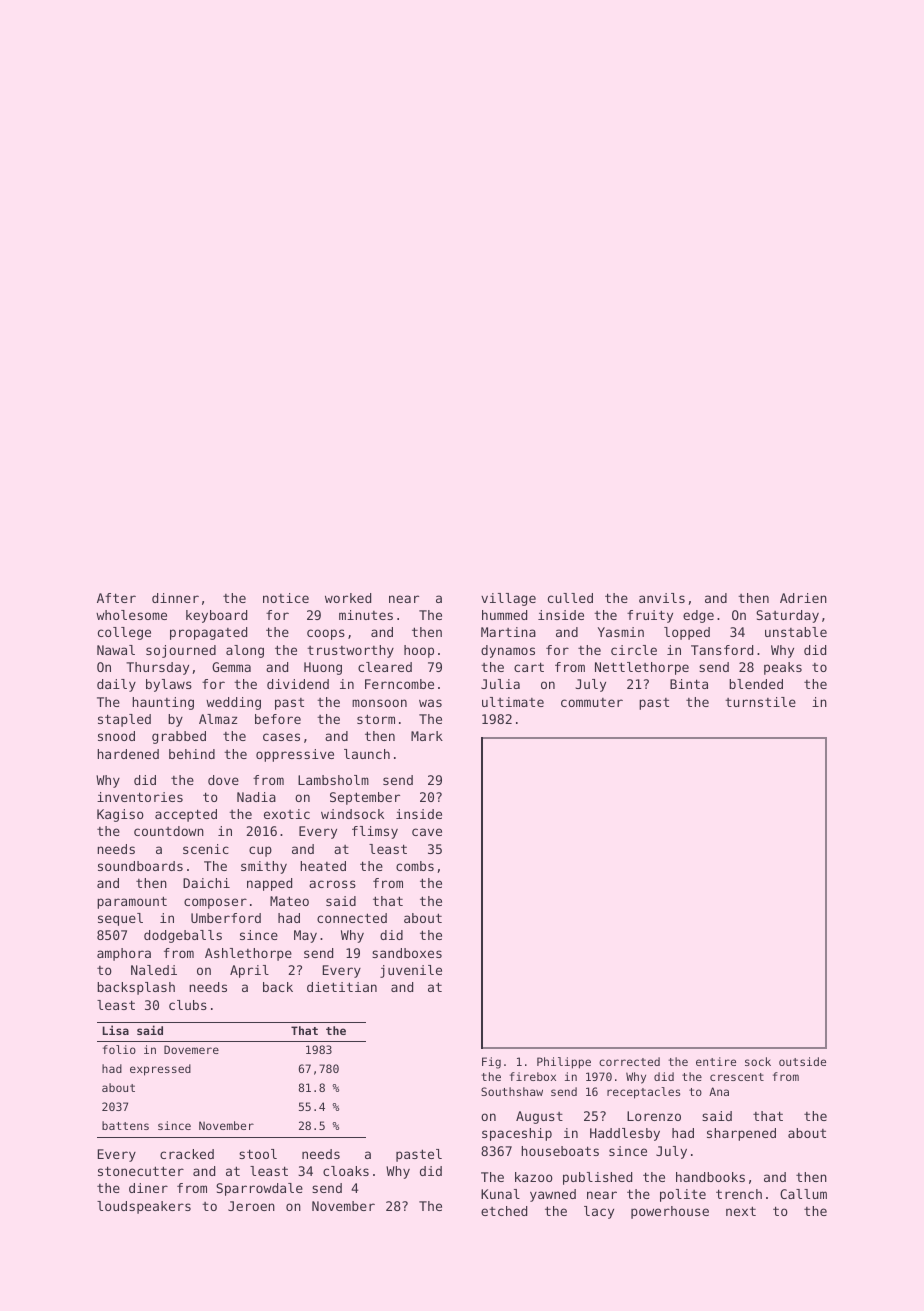 The image size is (924, 1311). What do you see at coordinates (698, 616) in the screenshot?
I see `edge` at bounding box center [698, 616].
